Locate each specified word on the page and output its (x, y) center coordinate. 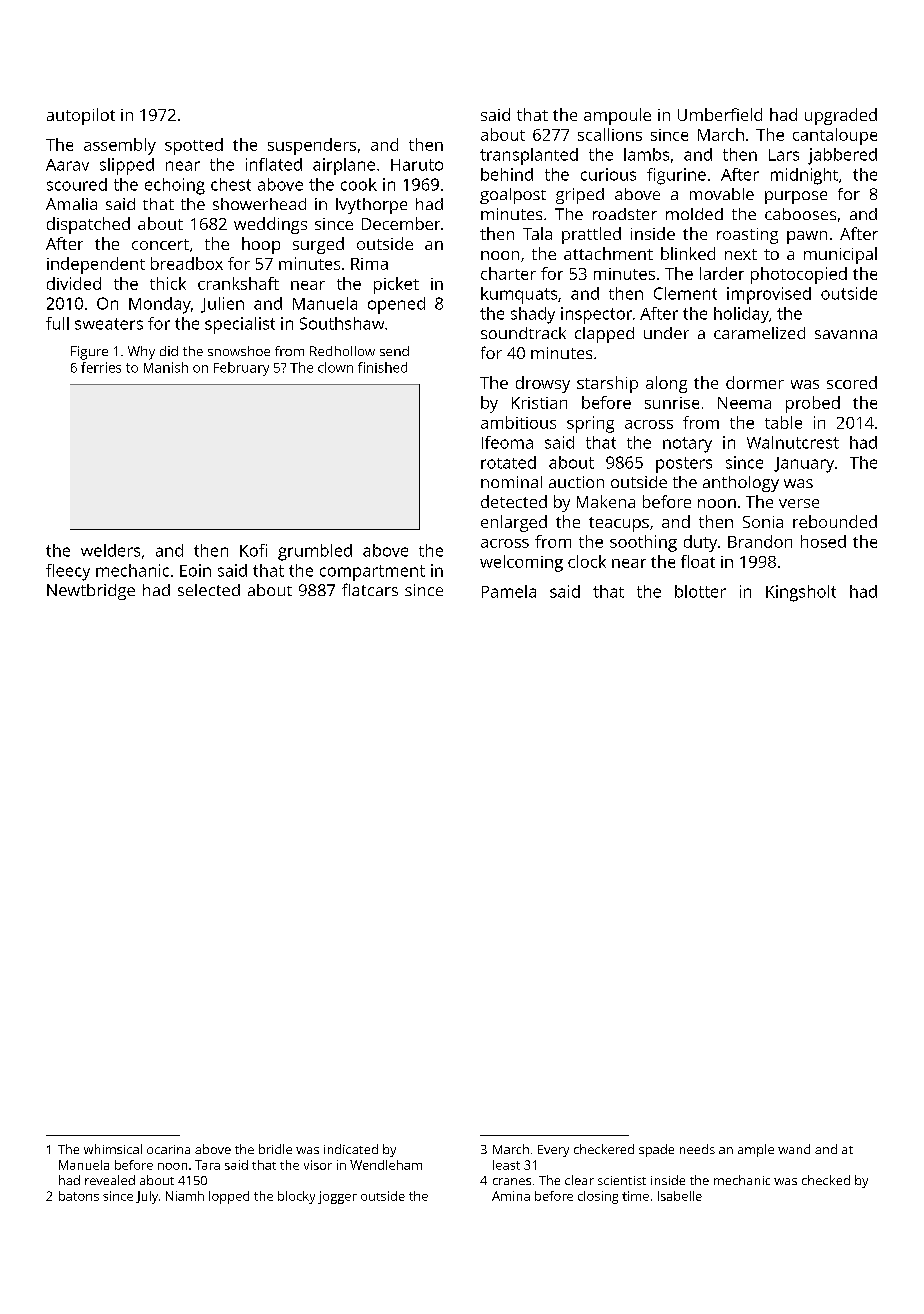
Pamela (509, 591)
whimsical (113, 1149)
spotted (194, 146)
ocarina (168, 1149)
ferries (101, 367)
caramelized (759, 333)
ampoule (617, 116)
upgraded (841, 116)
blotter (700, 591)
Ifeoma (507, 442)
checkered (604, 1149)
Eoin (195, 570)
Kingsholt (801, 593)
